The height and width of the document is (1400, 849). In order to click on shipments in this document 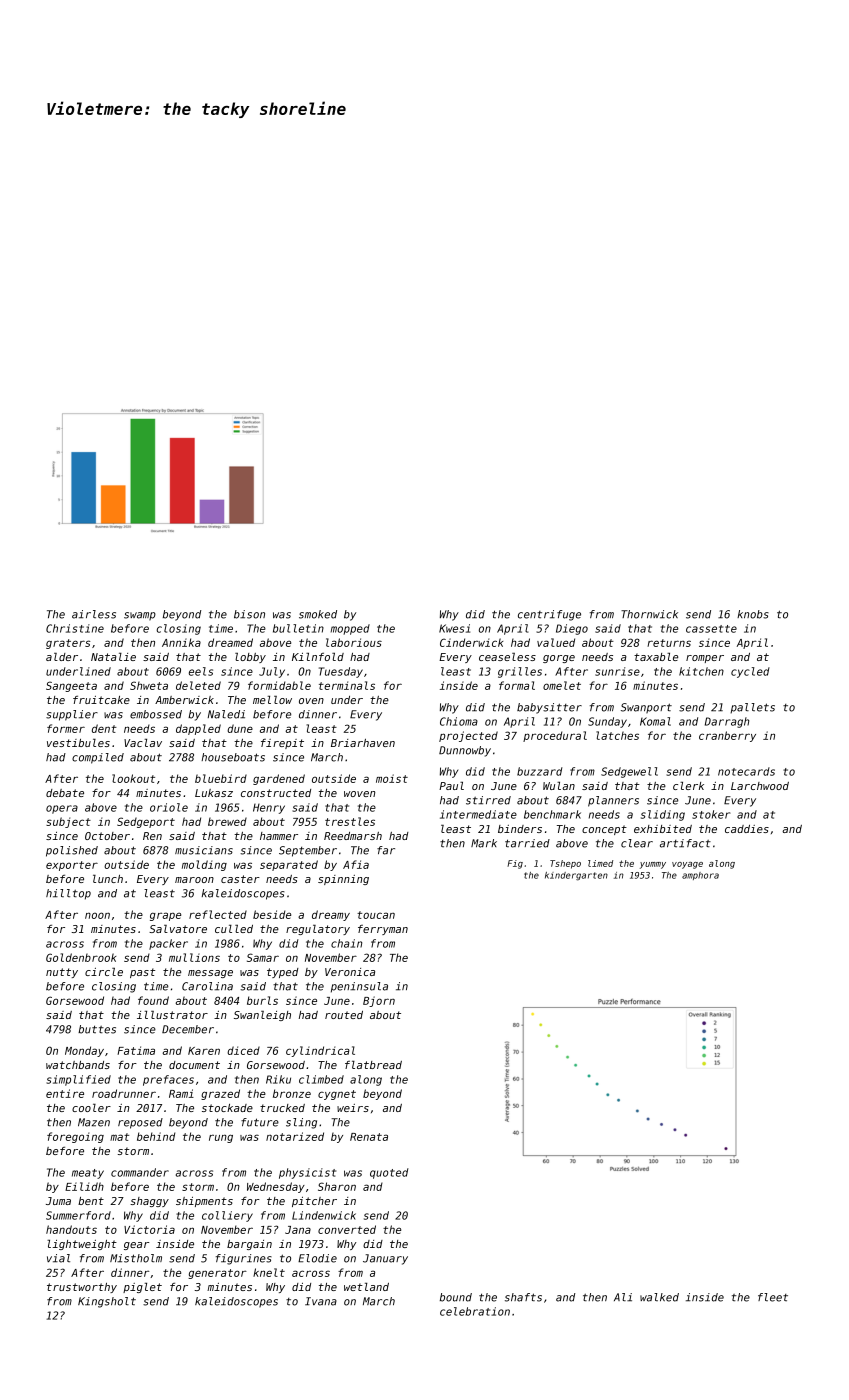, I will do `click(204, 1202)`.
